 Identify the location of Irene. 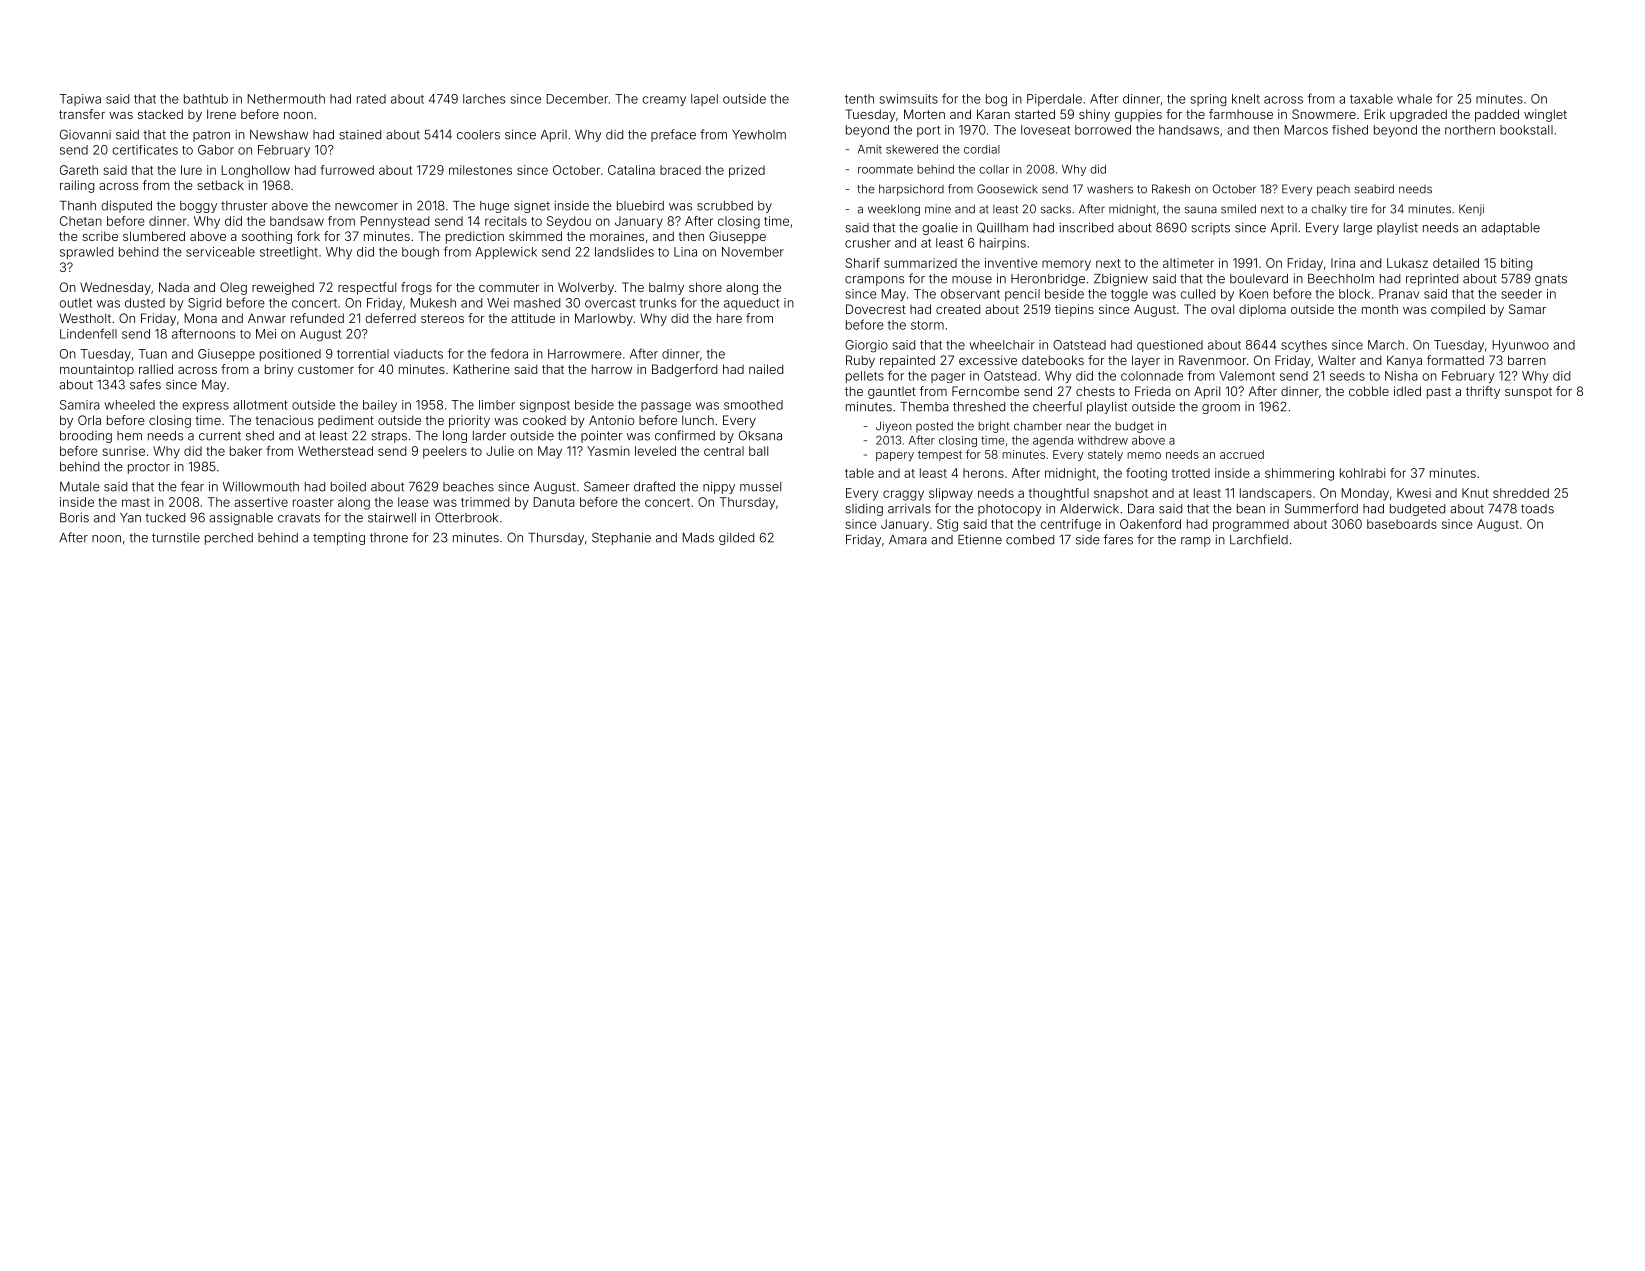
(221, 114).
